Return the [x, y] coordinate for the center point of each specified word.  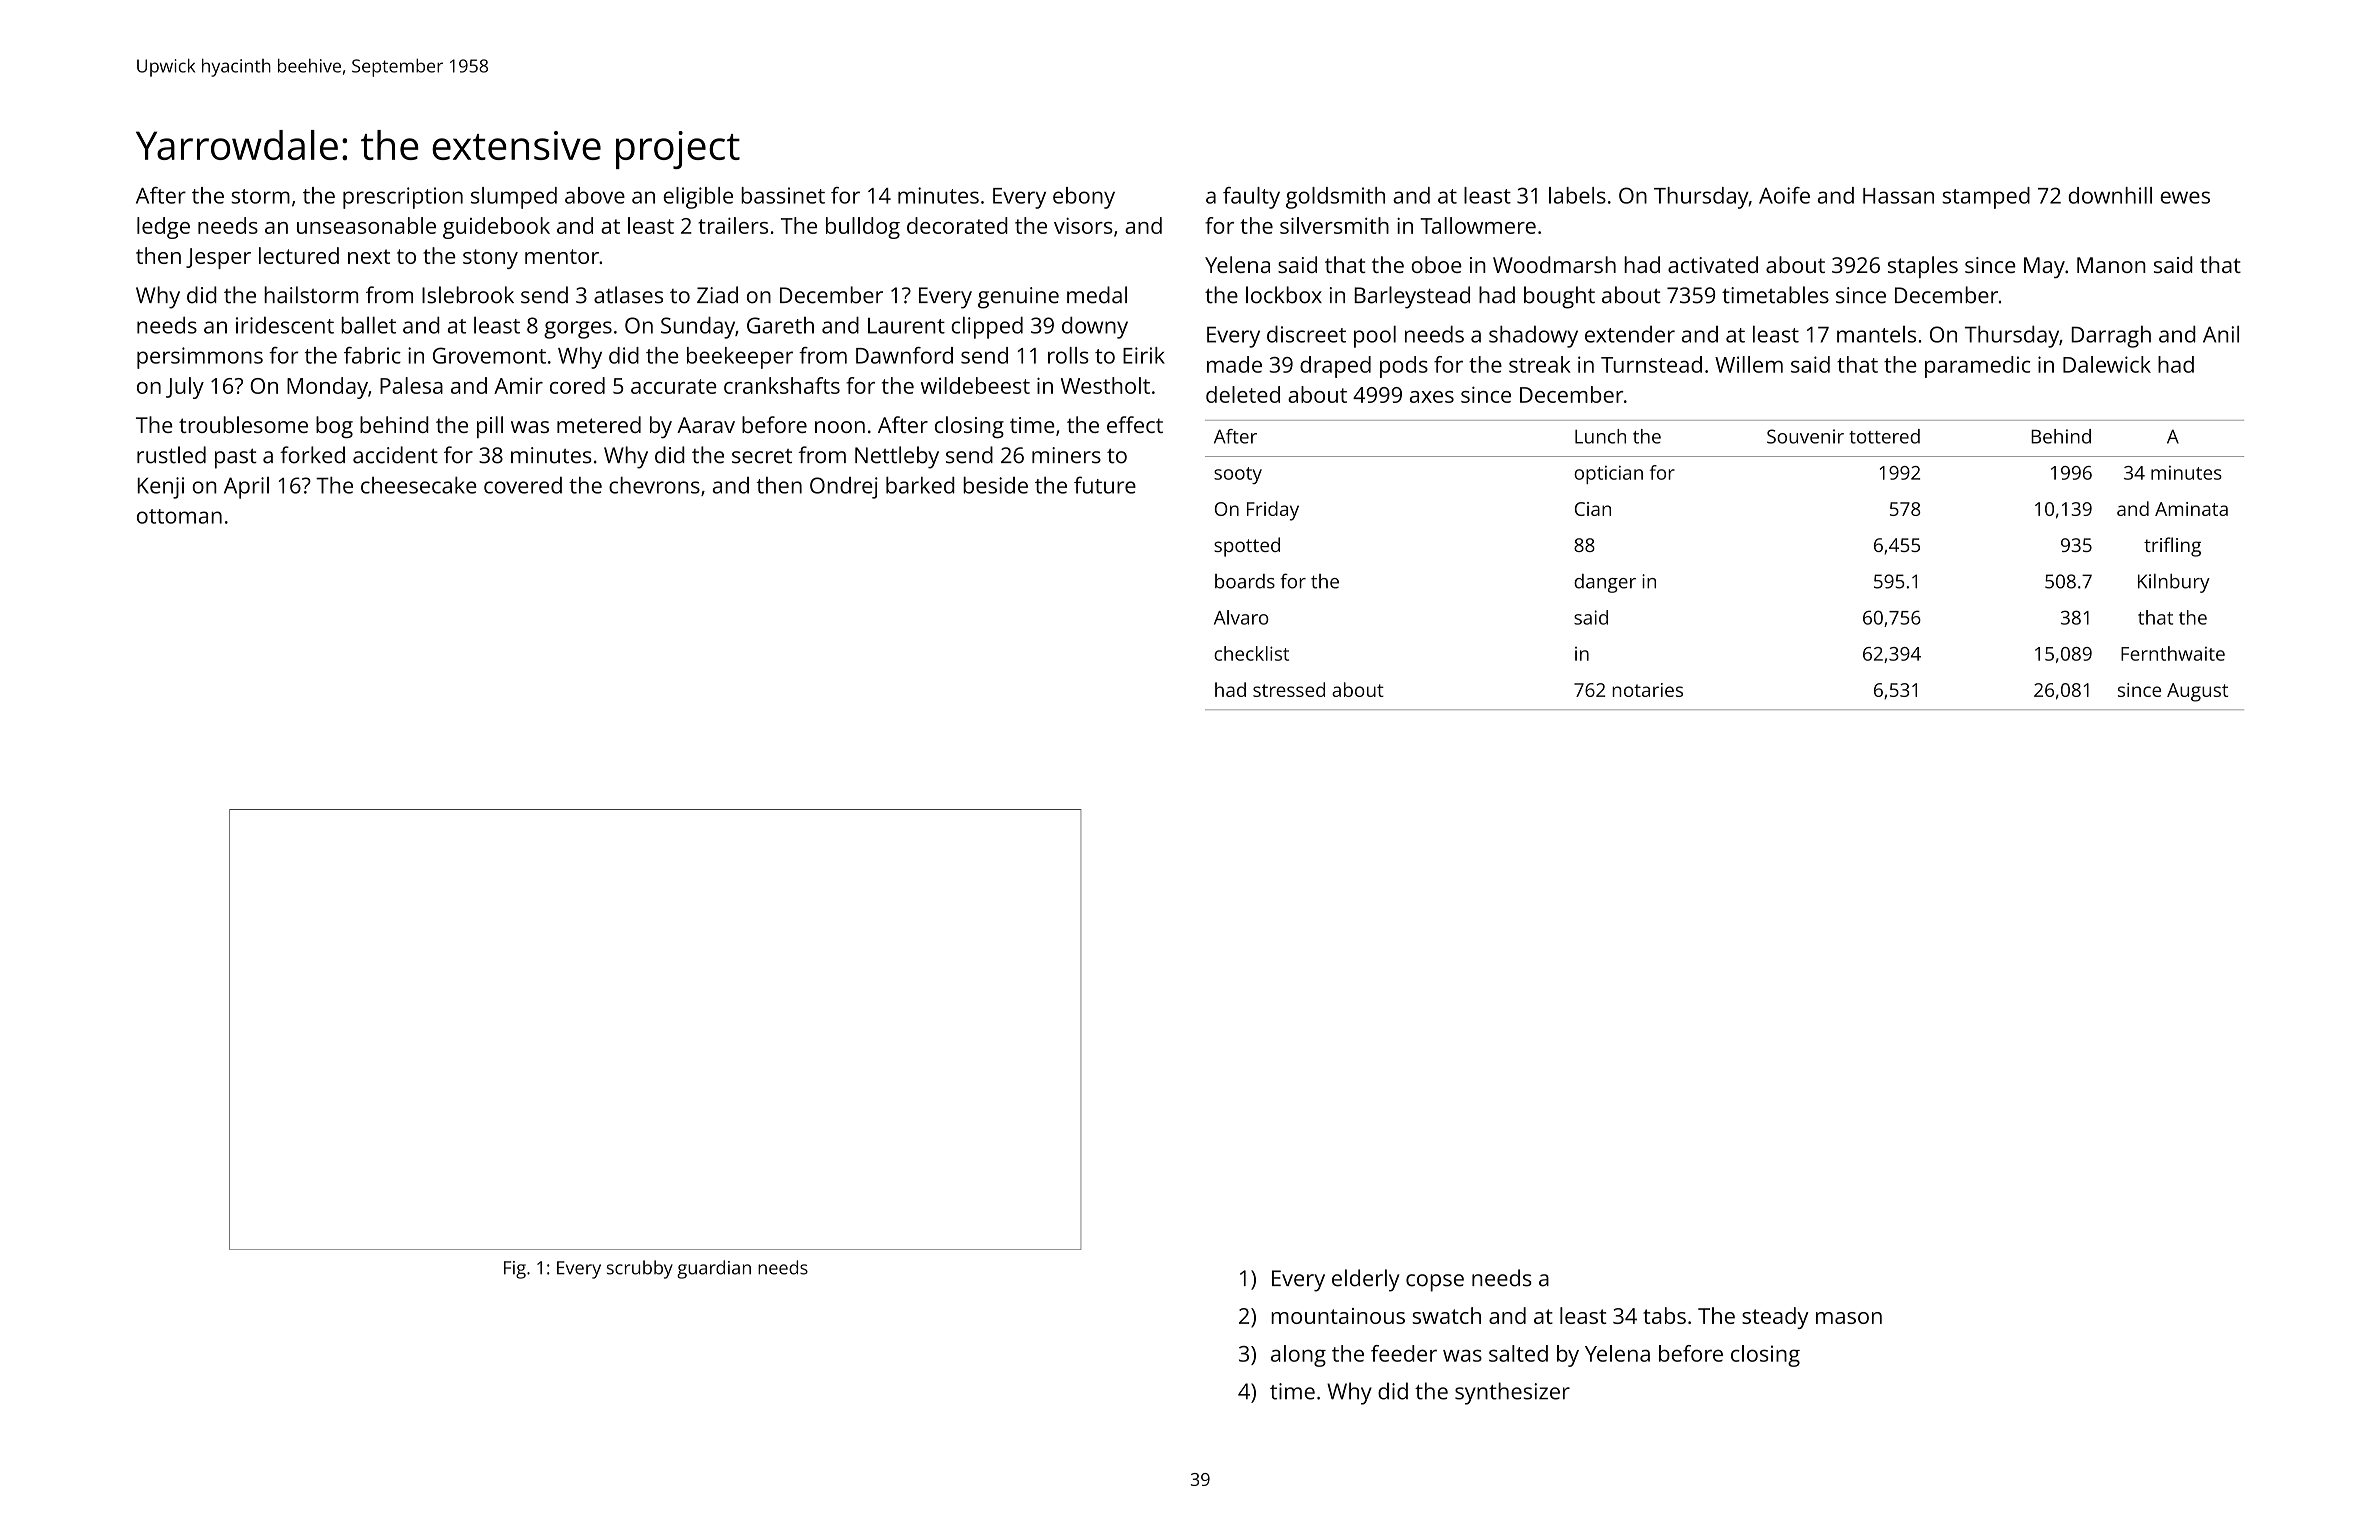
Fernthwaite [2173, 653]
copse [1435, 1283]
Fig [515, 1270]
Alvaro [1241, 617]
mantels [1876, 334]
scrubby [640, 1269]
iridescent [285, 325]
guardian [714, 1269]
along [1298, 1356]
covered [523, 485]
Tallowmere [1478, 225]
